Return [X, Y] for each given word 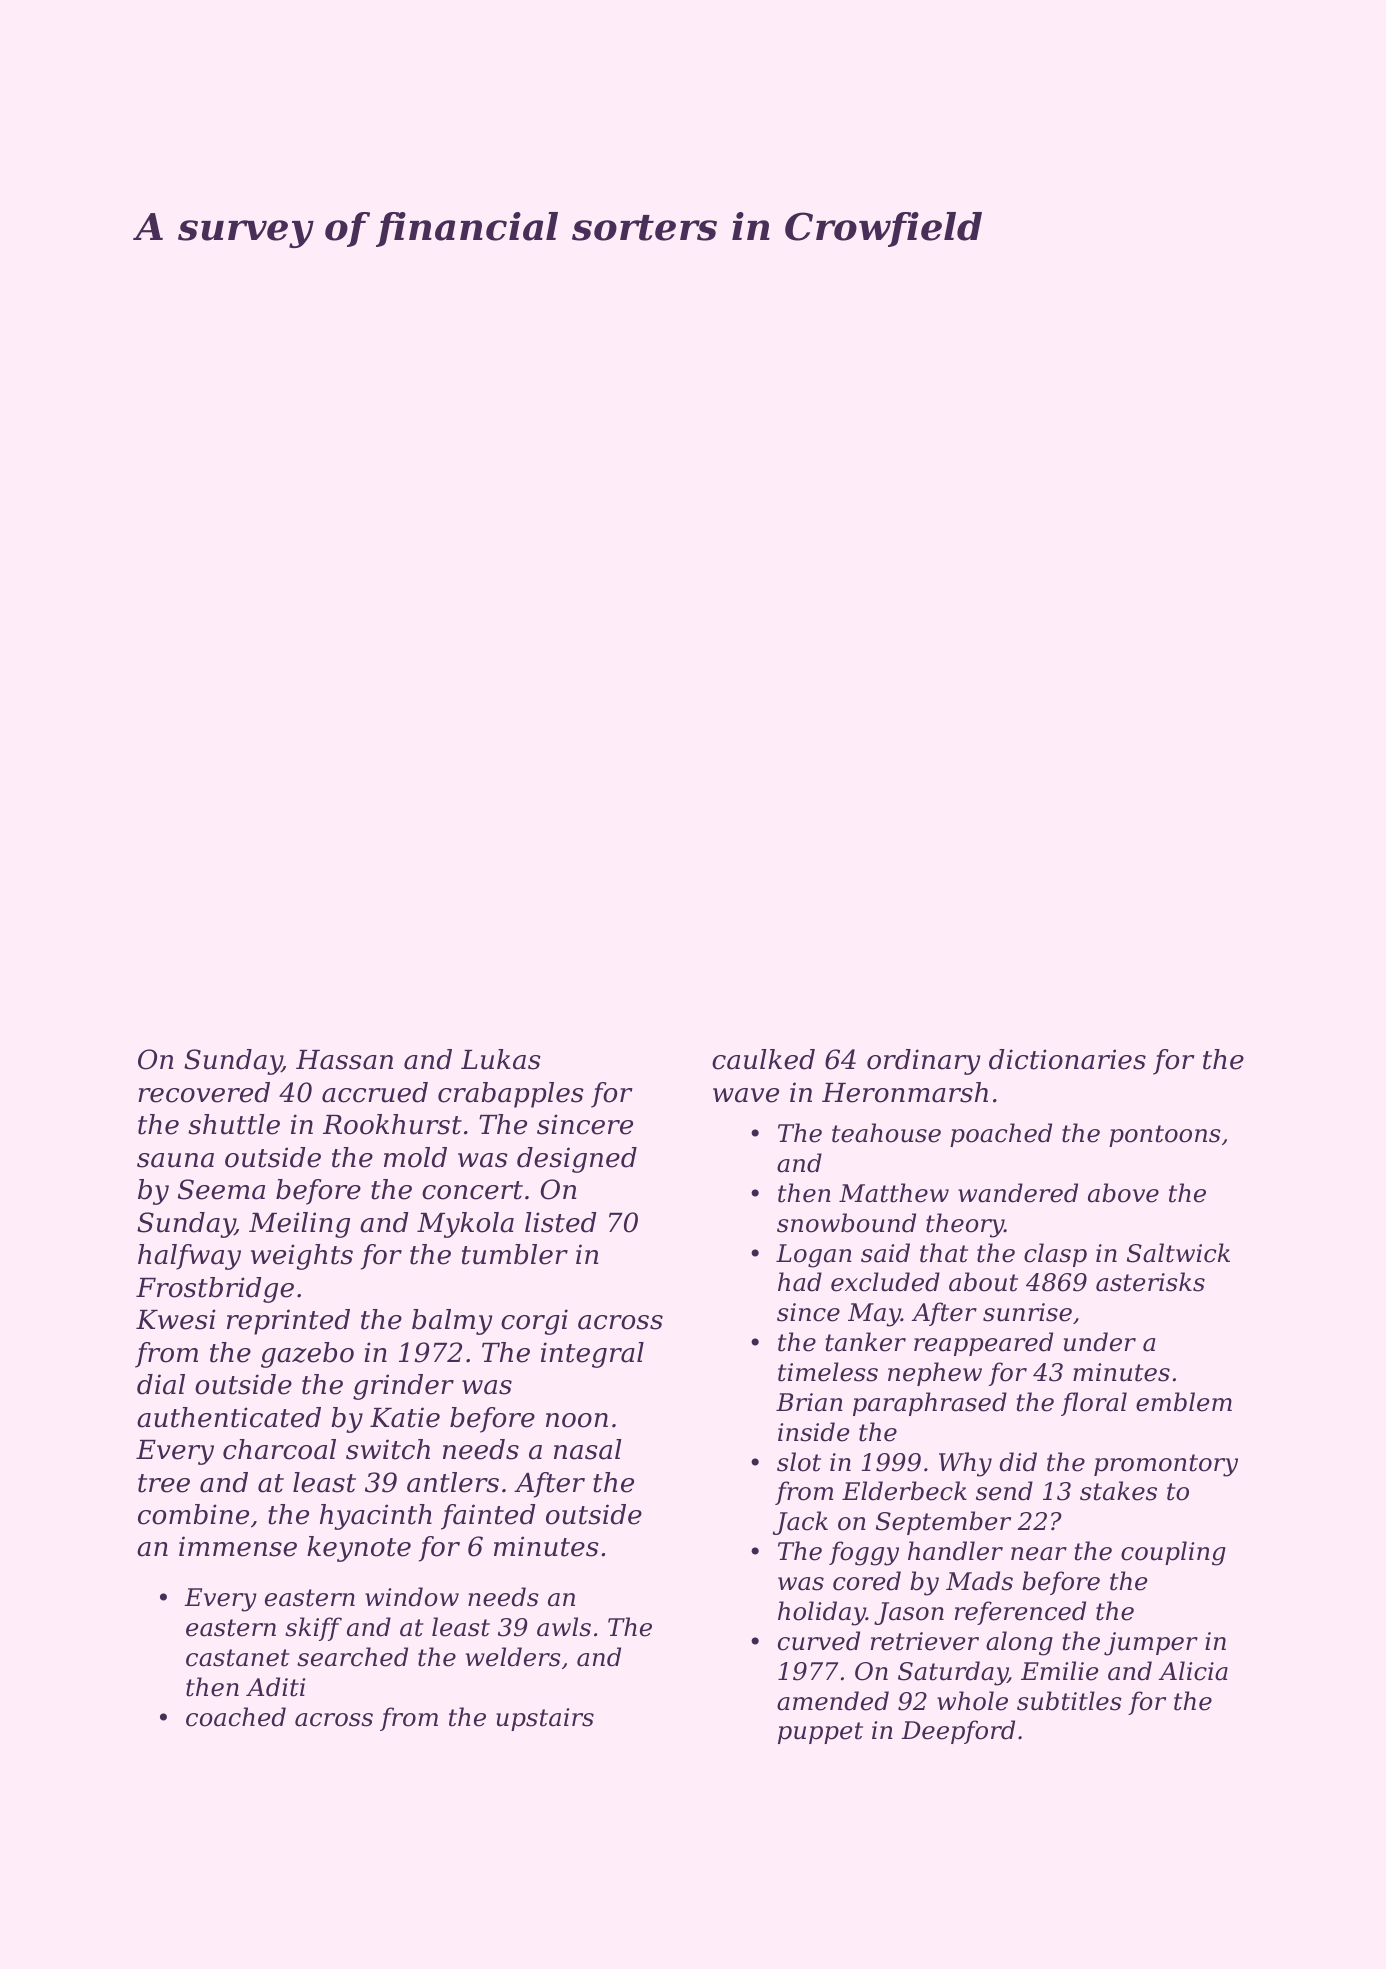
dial [161, 1384]
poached [1001, 1135]
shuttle [234, 1124]
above [1123, 1193]
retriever [925, 1641]
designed [577, 1160]
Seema [221, 1189]
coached [236, 1717]
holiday [822, 1613]
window [412, 1597]
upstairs [545, 1719]
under [1100, 1342]
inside [813, 1432]
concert [472, 1190]
